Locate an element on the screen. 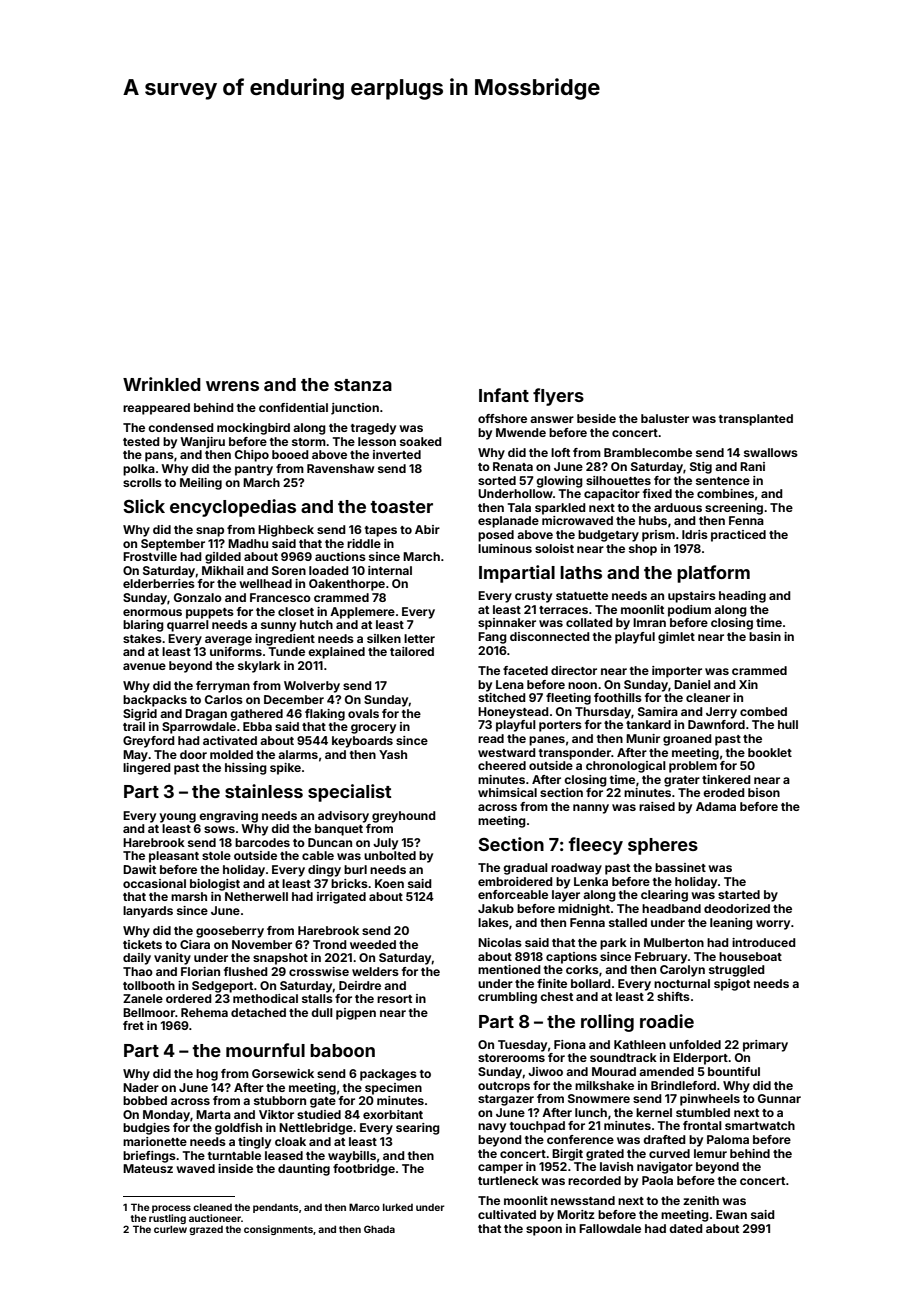 This screenshot has height=1308, width=924. spheres is located at coordinates (663, 846).
